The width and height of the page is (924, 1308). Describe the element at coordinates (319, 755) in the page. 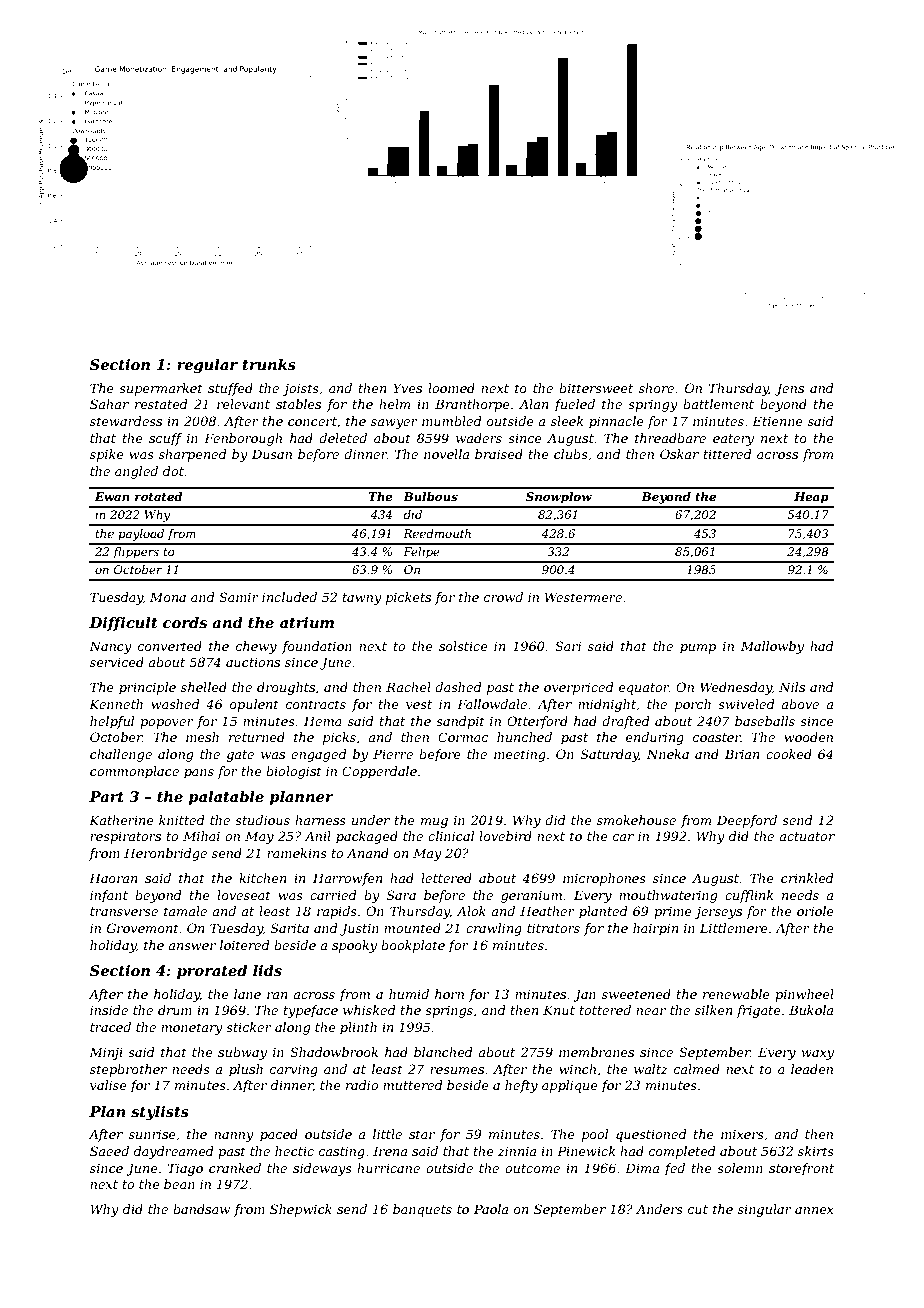

I see `engaged` at that location.
